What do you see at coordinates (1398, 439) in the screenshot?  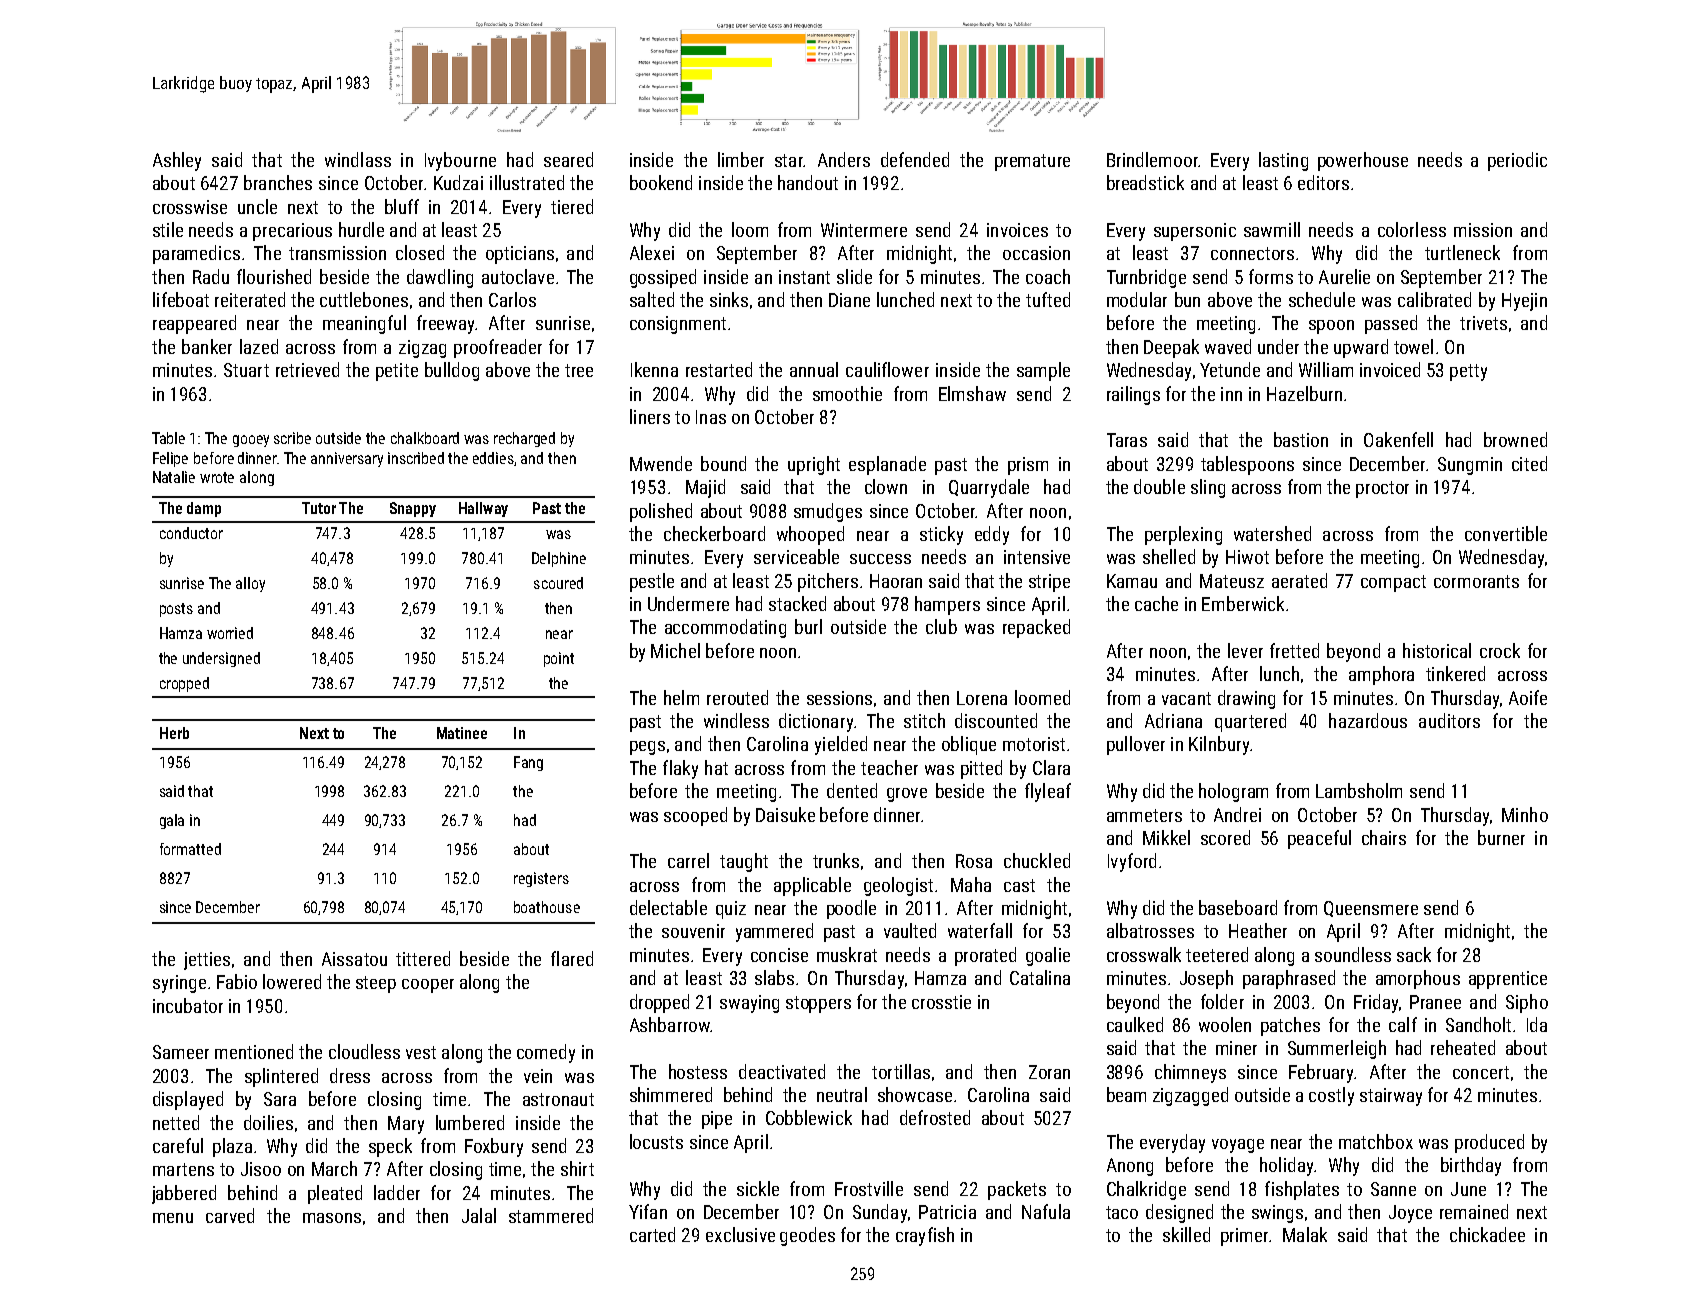 I see `Oakenfell` at bounding box center [1398, 439].
